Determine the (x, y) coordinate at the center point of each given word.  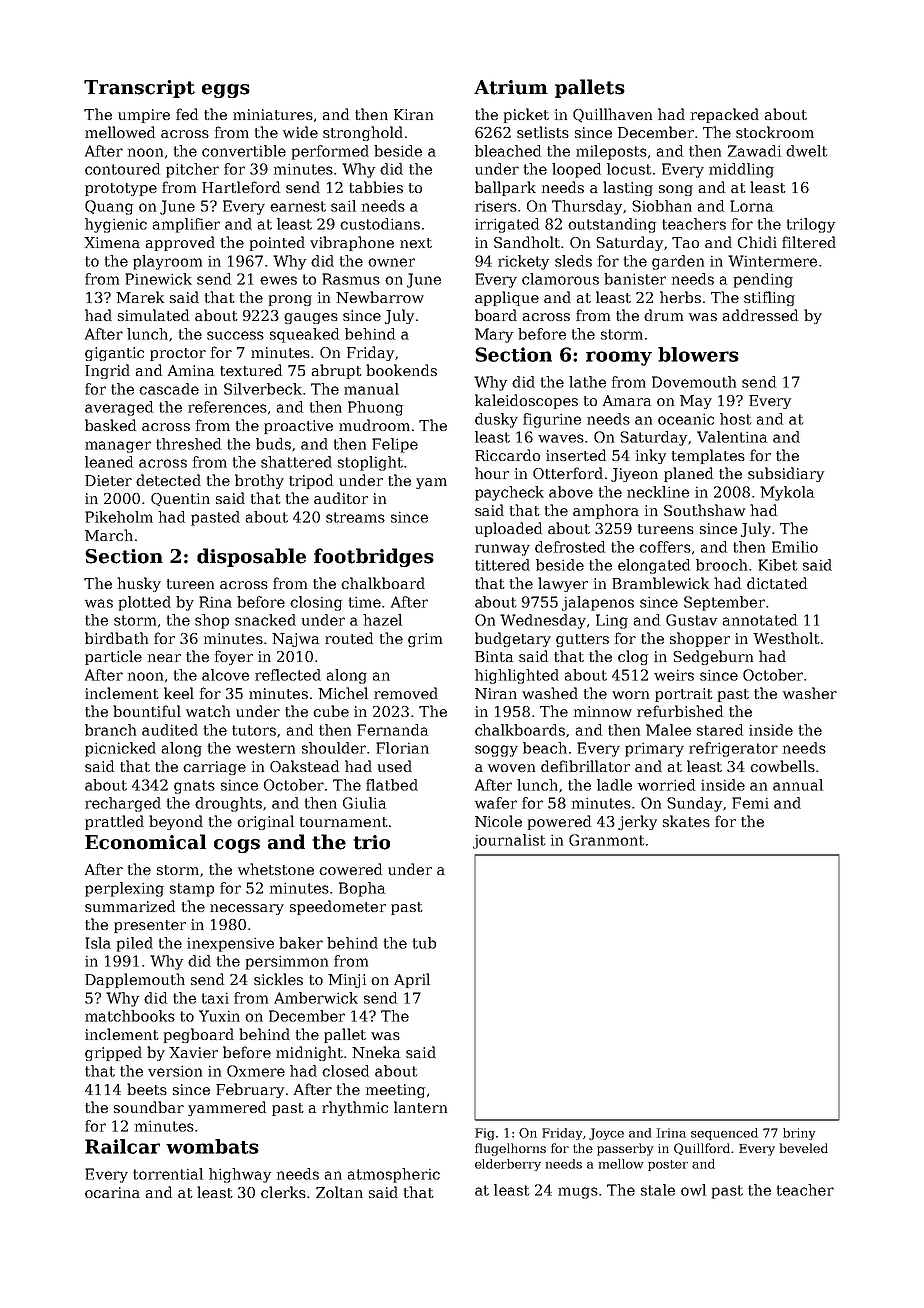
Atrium (511, 87)
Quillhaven (612, 115)
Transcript (139, 89)
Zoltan (339, 1192)
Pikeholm (119, 517)
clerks (283, 1192)
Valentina (732, 437)
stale (658, 1190)
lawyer (563, 584)
